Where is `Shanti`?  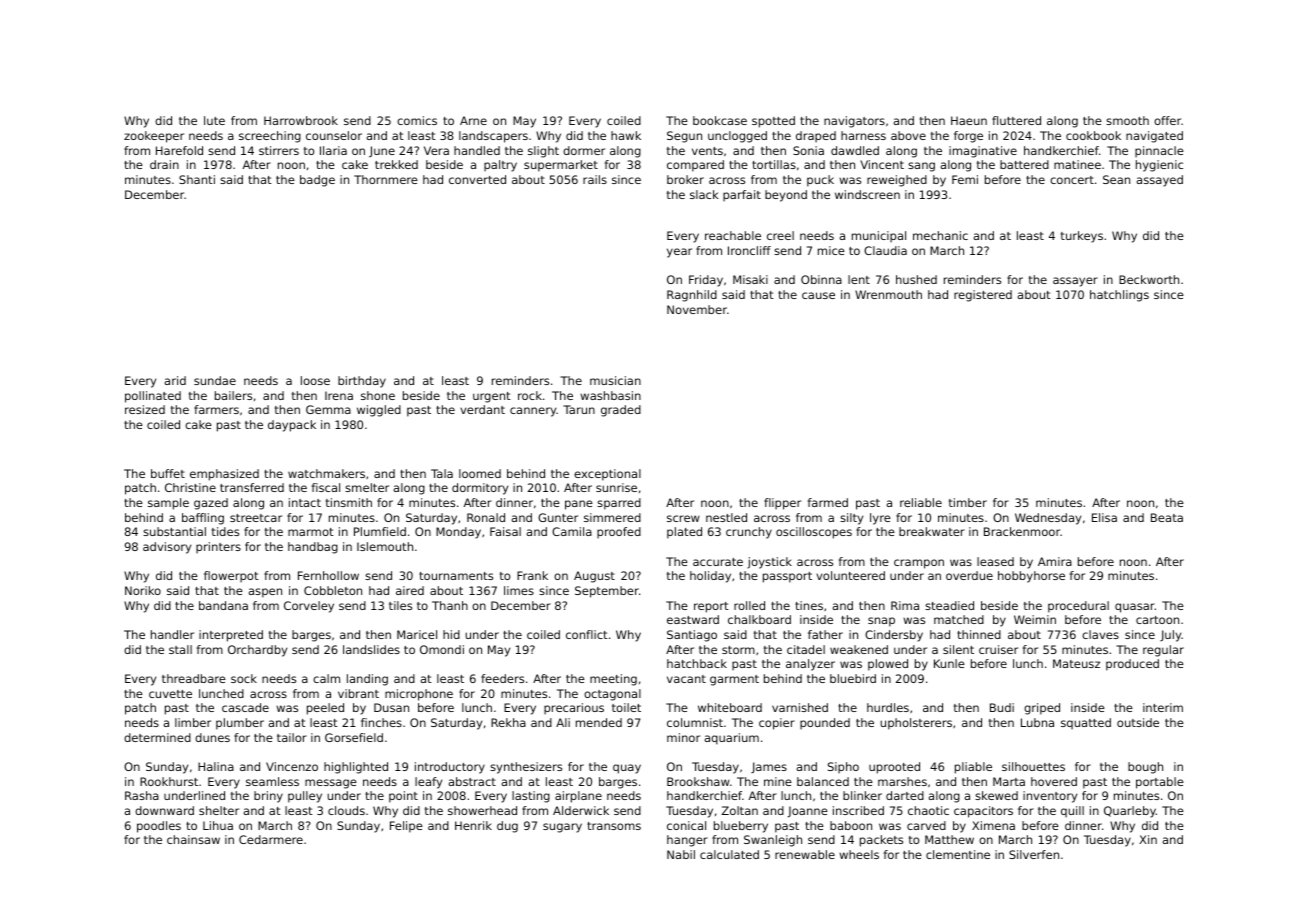
Shanti is located at coordinates (197, 179).
